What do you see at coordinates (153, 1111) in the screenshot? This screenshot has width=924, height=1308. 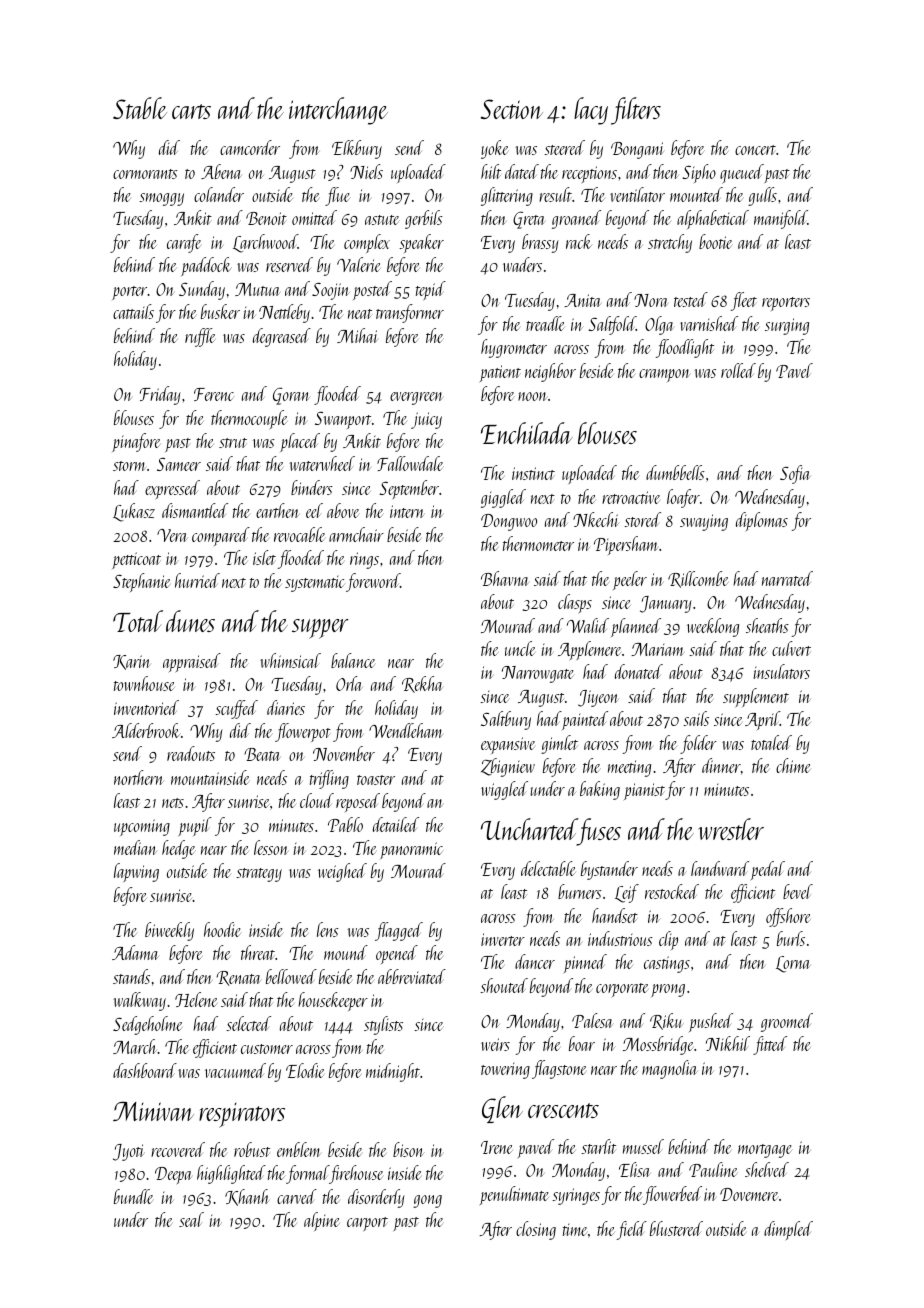 I see `Minivan` at bounding box center [153, 1111].
